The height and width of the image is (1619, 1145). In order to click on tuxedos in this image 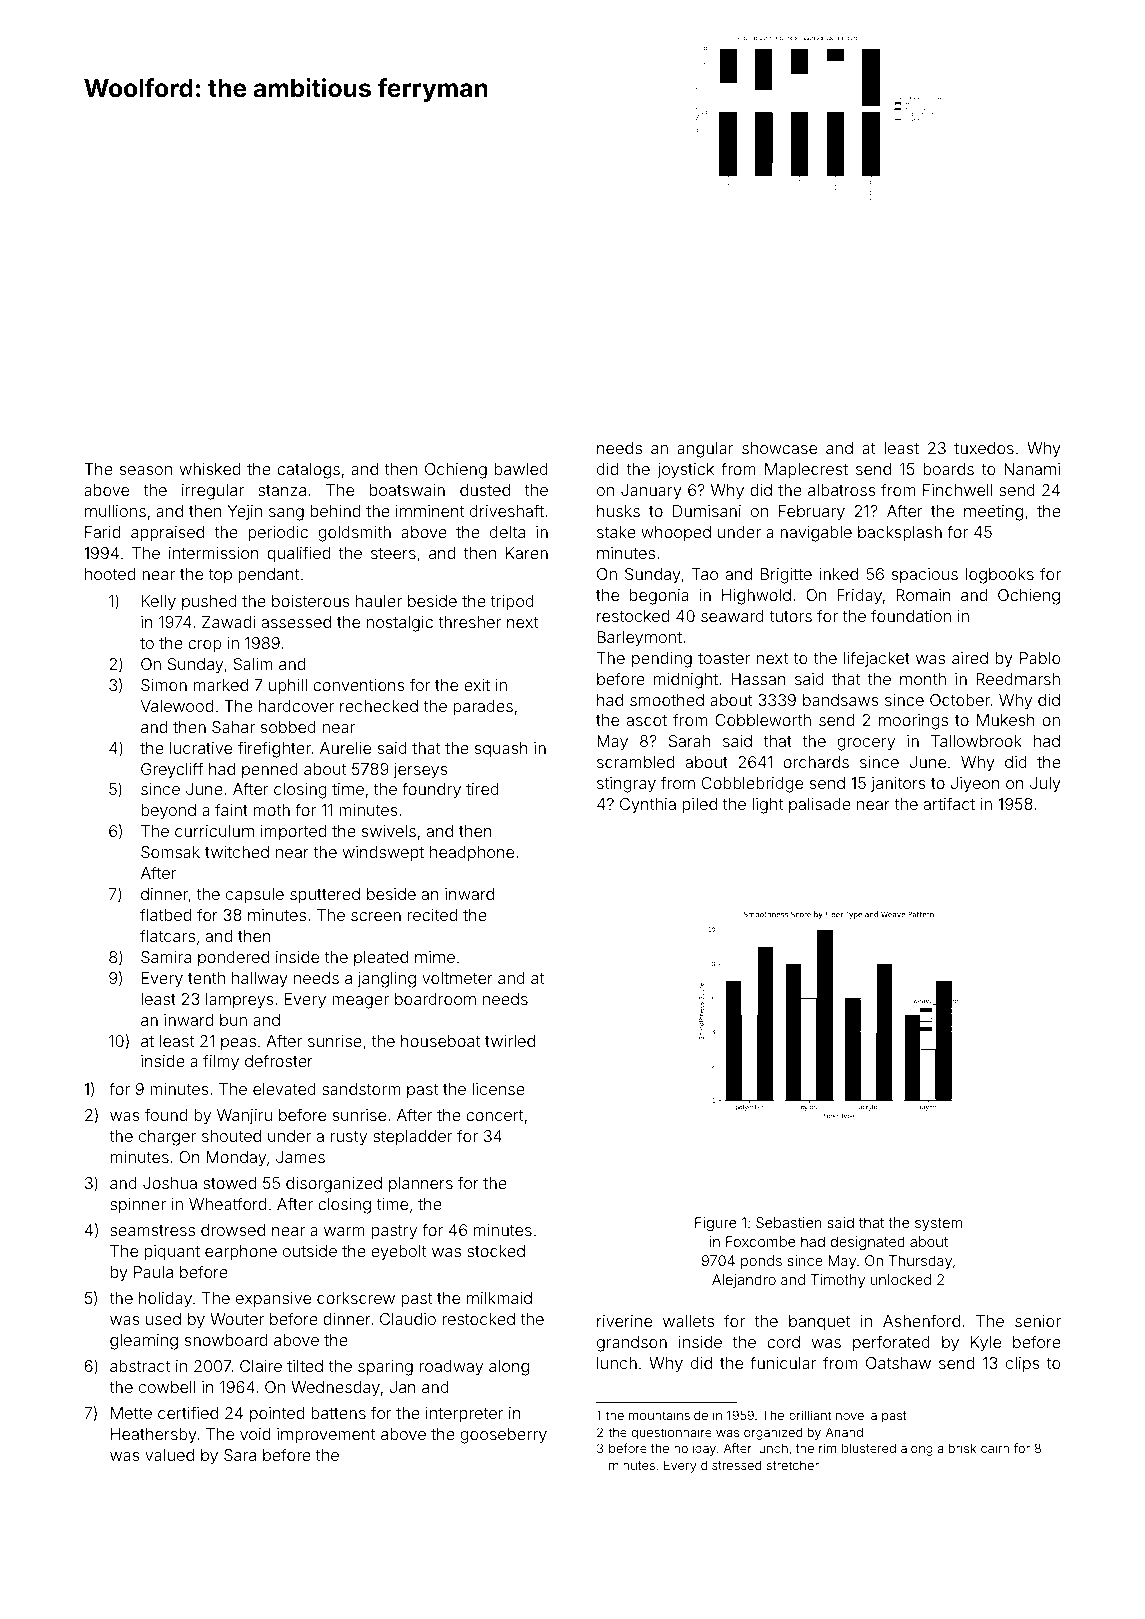, I will do `click(984, 448)`.
